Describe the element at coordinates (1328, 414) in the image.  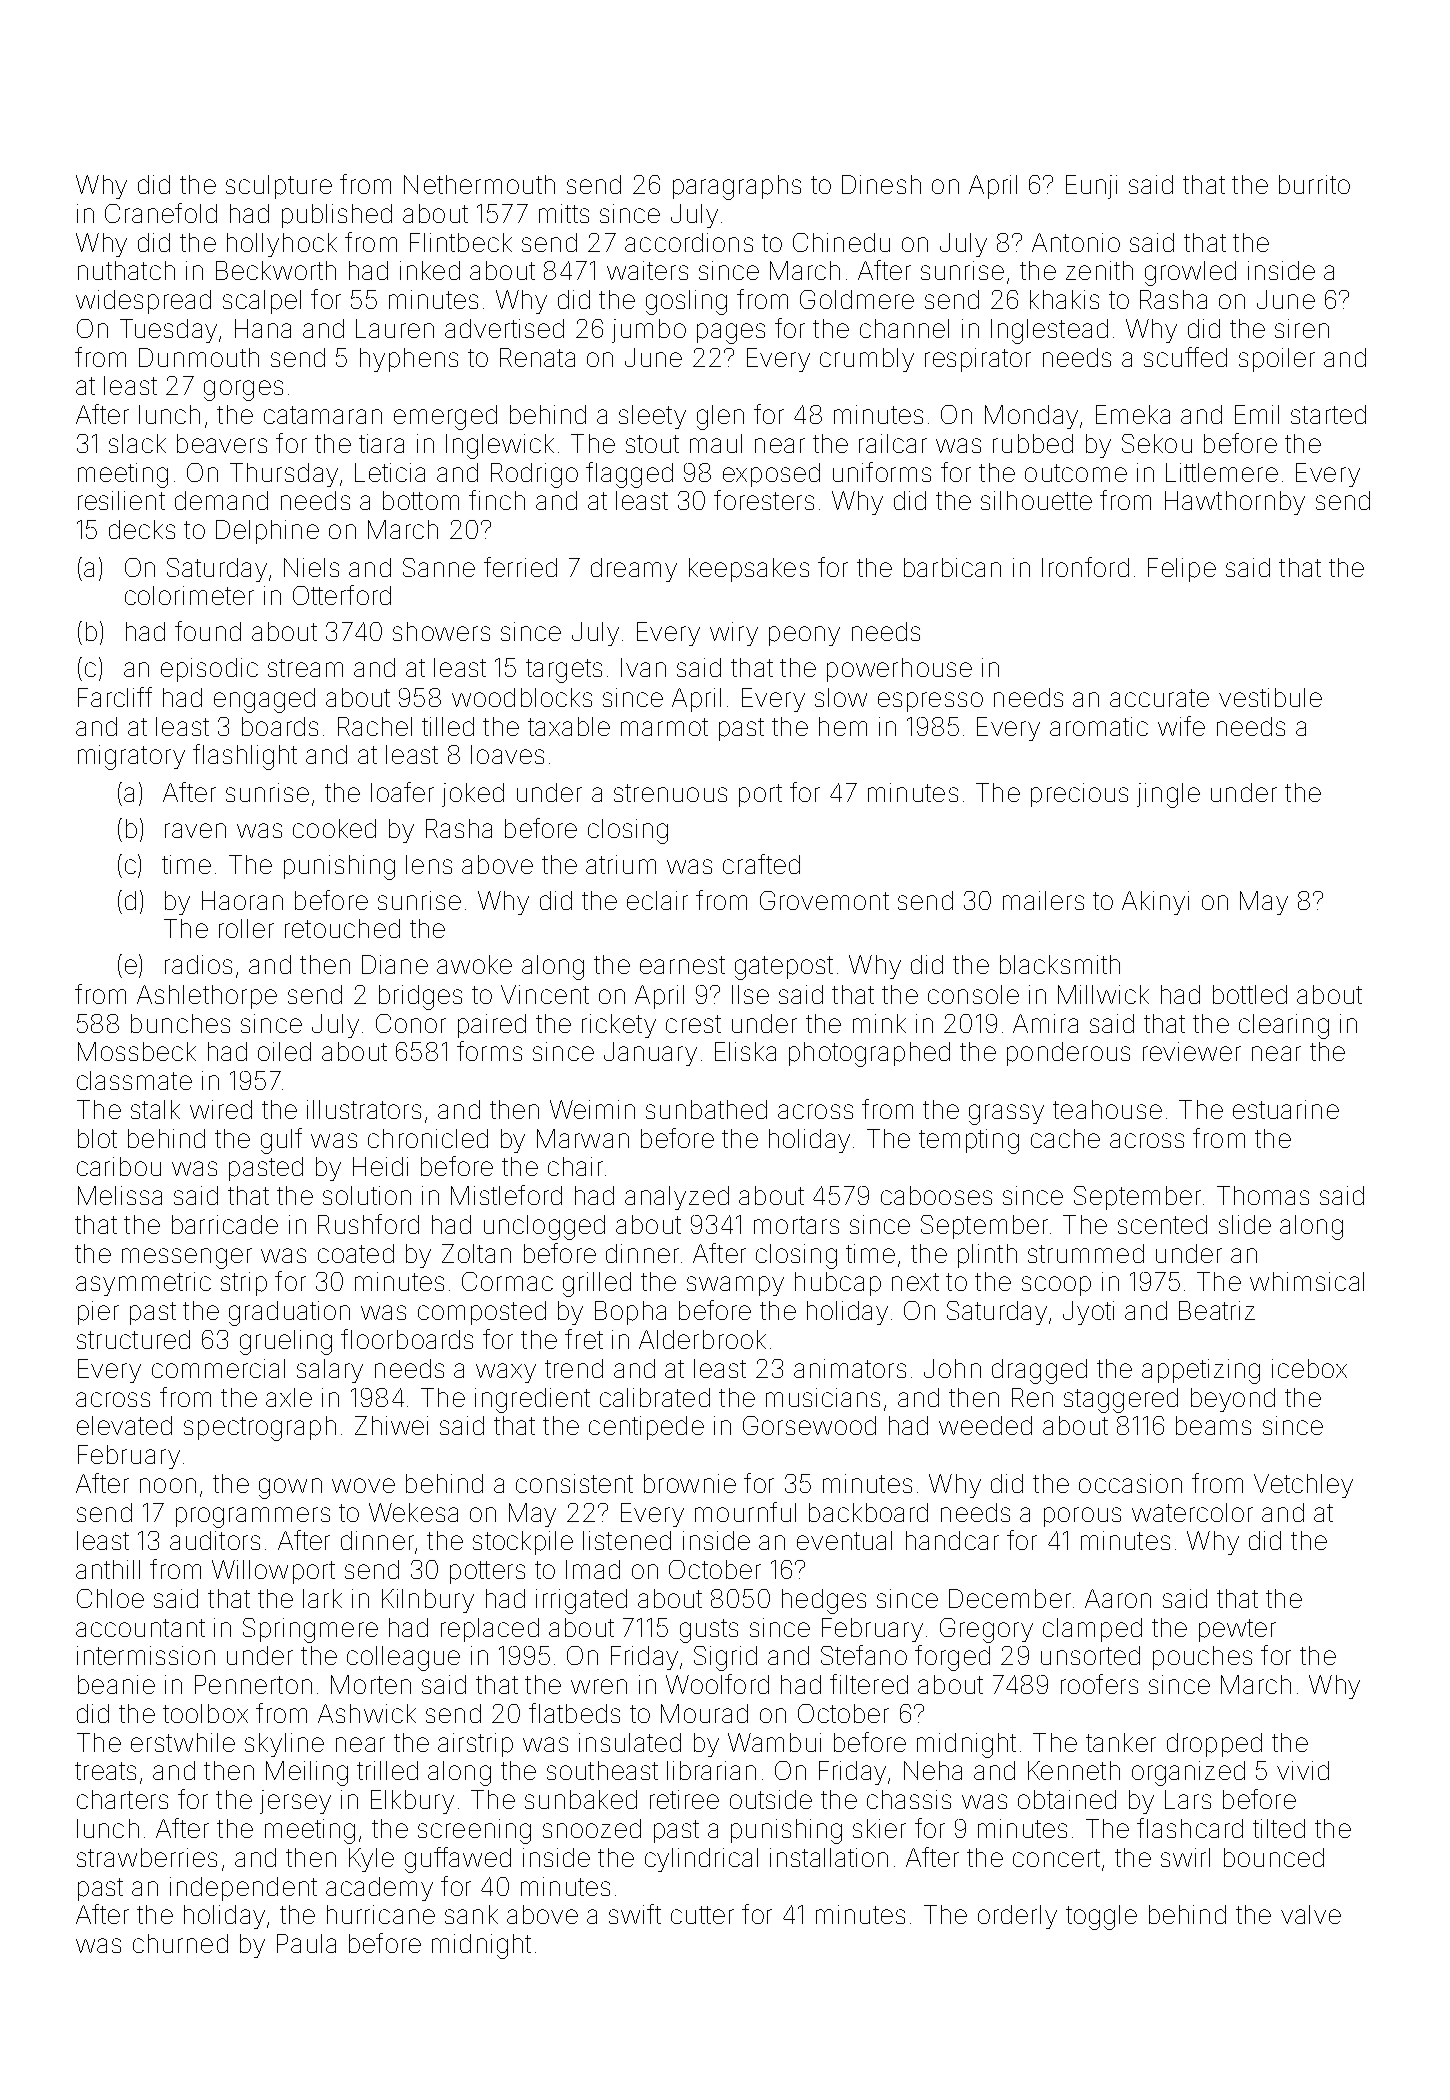
I see `started` at that location.
